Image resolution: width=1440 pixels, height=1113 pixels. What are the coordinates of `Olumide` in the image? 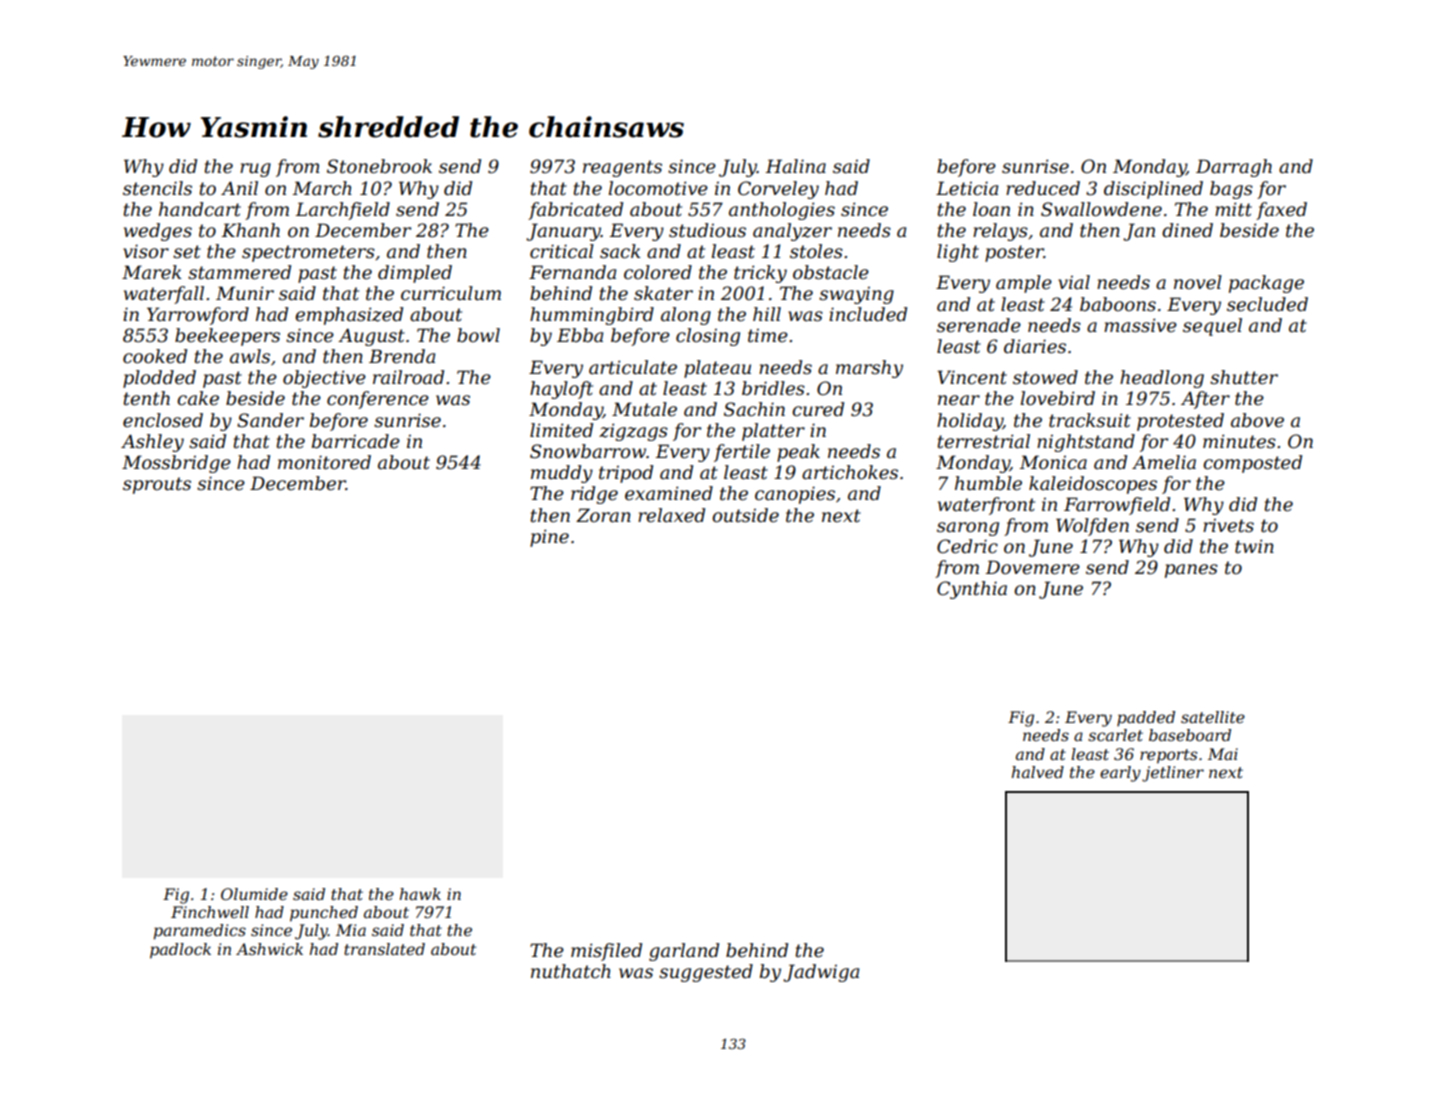 It's located at (254, 894).
